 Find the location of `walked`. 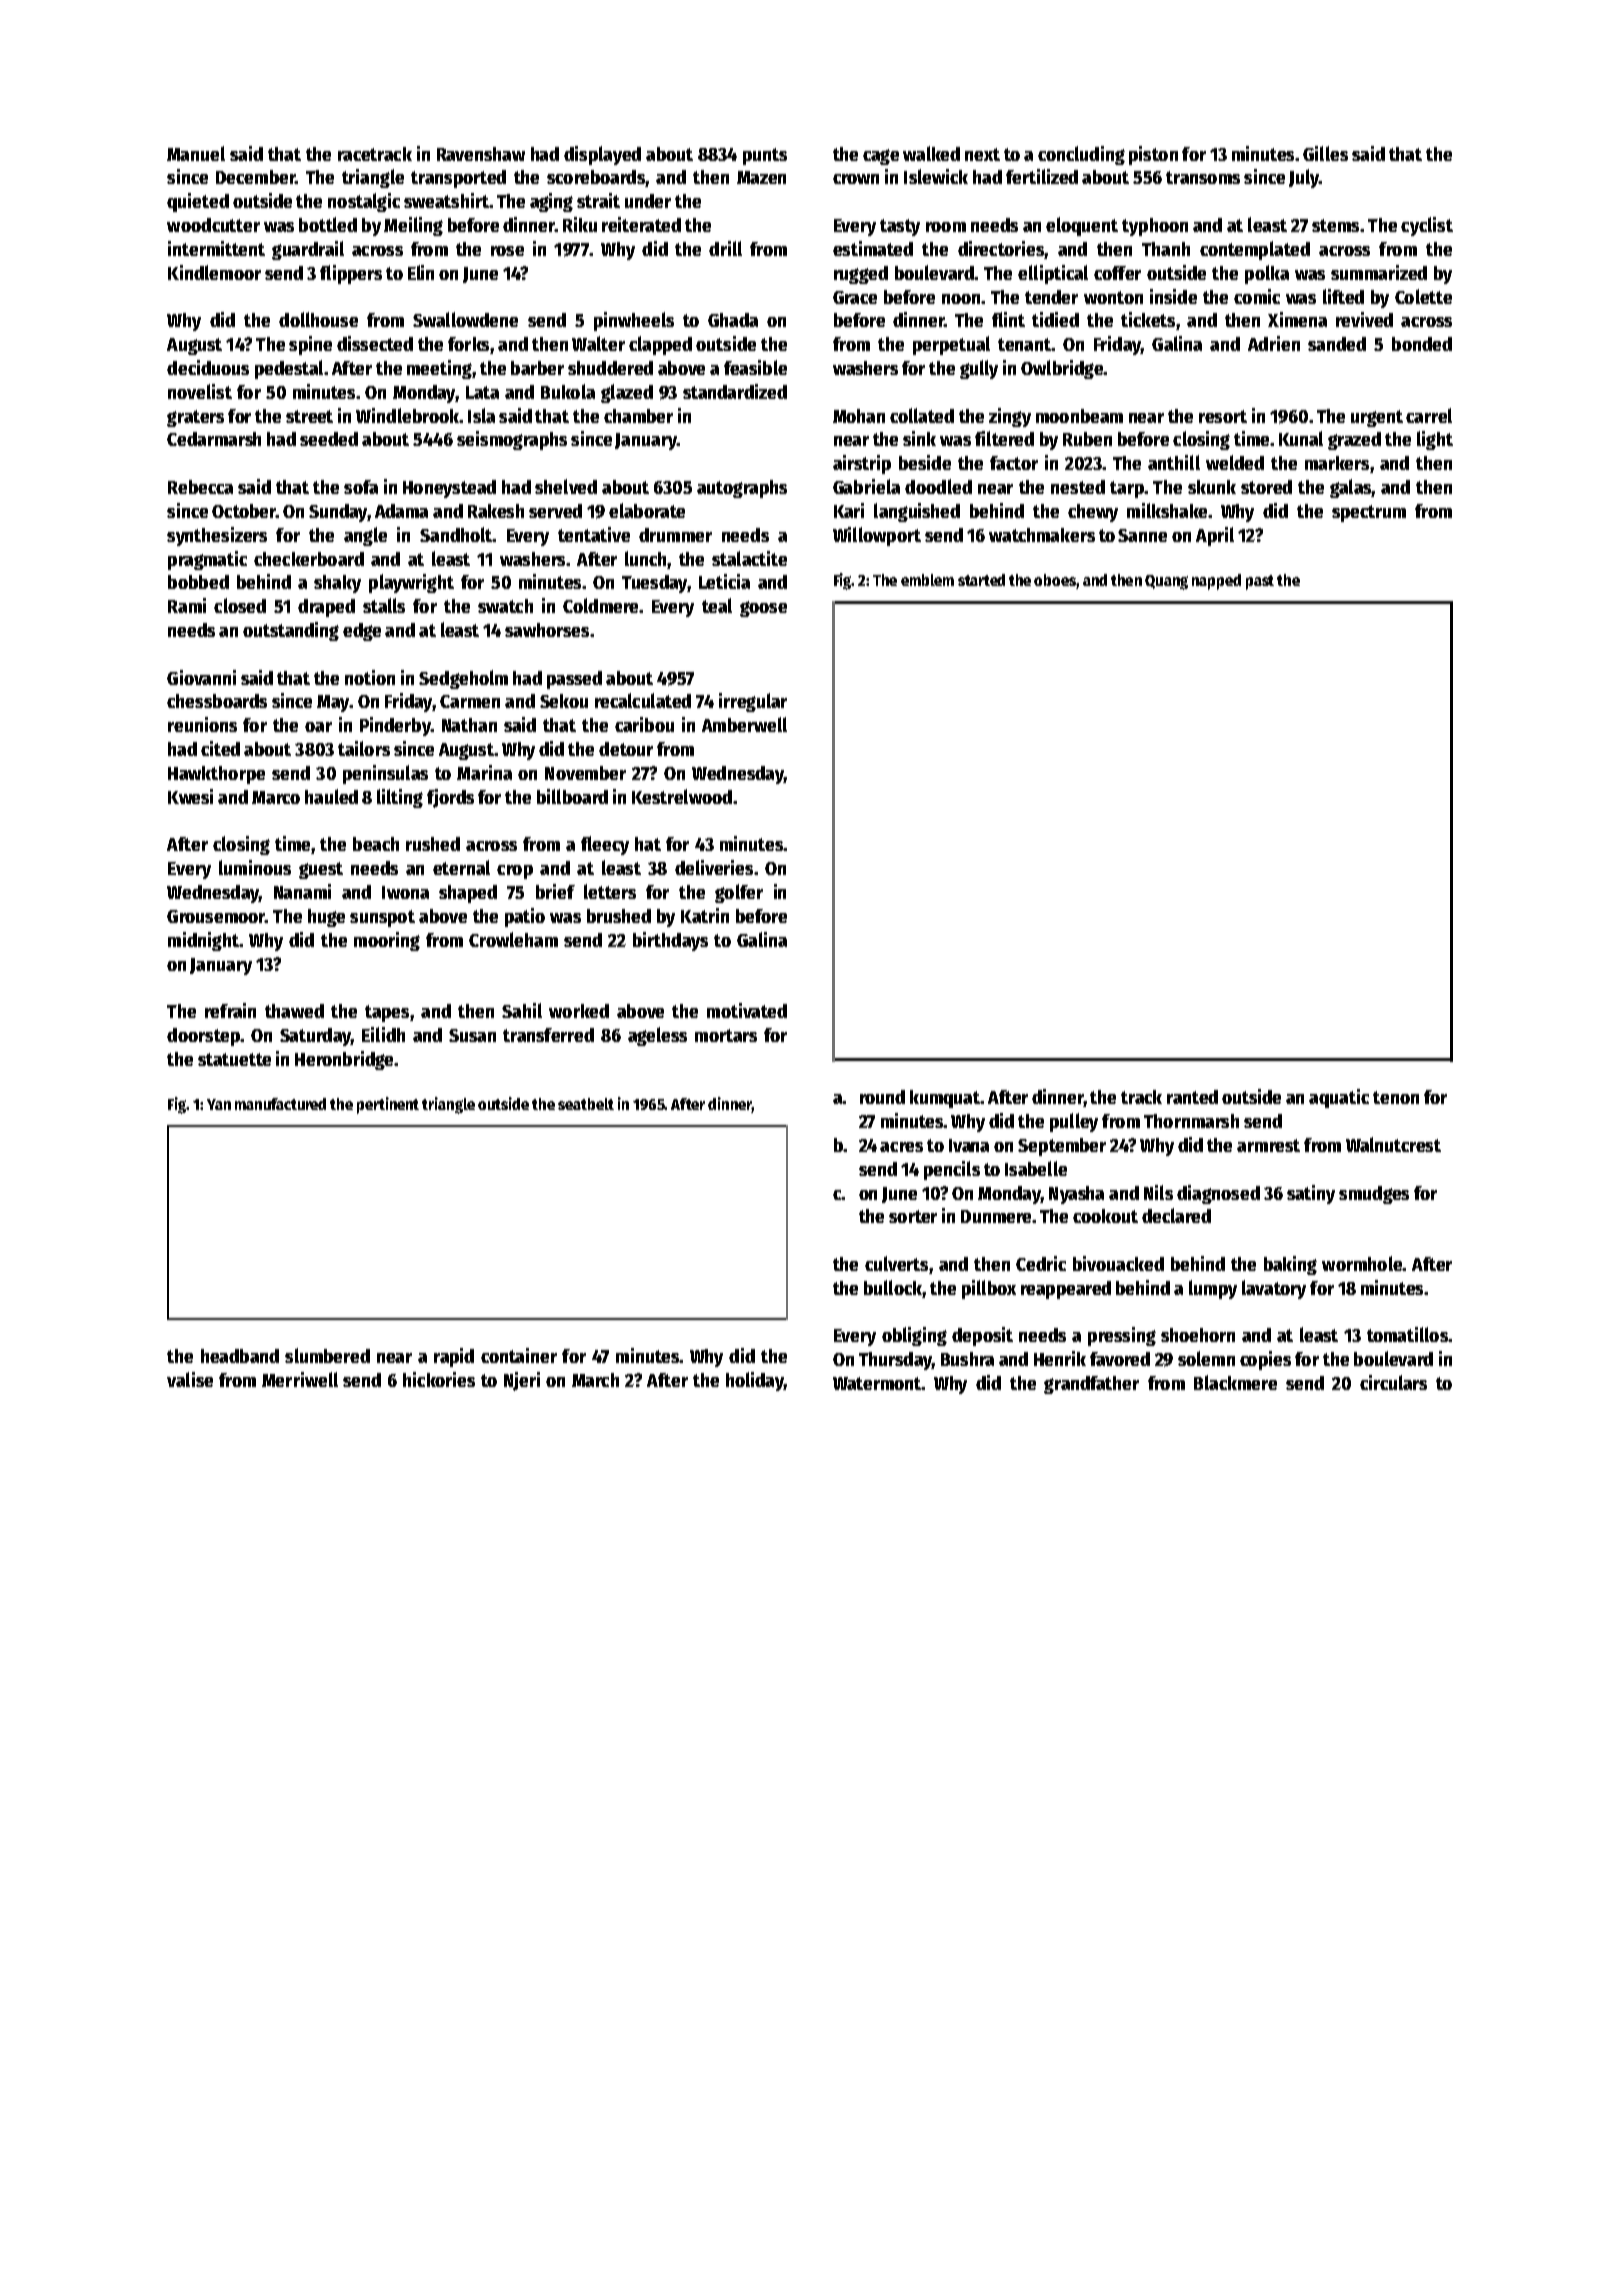

walked is located at coordinates (931, 153).
